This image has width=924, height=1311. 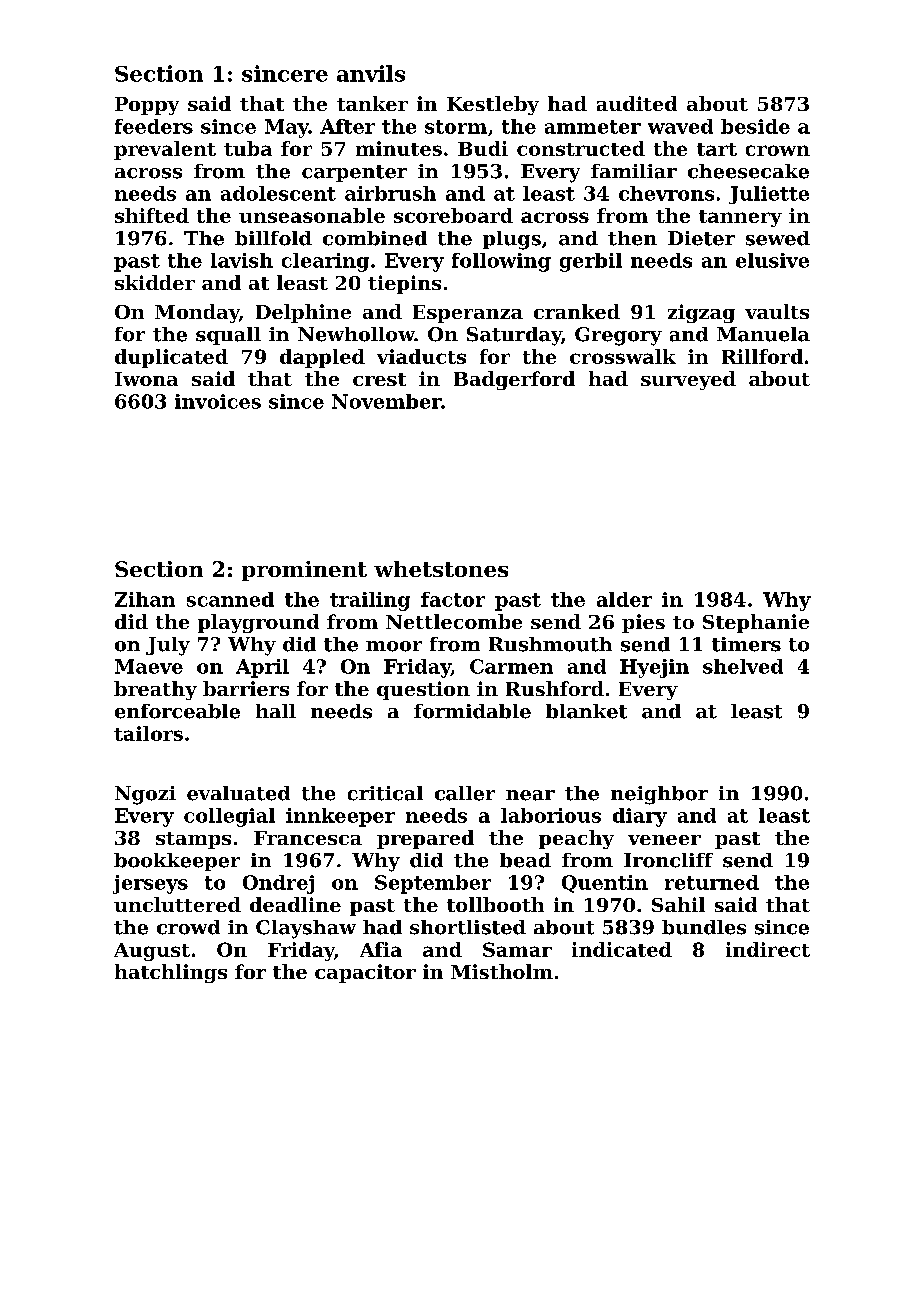 What do you see at coordinates (295, 904) in the image?
I see `deadline` at bounding box center [295, 904].
